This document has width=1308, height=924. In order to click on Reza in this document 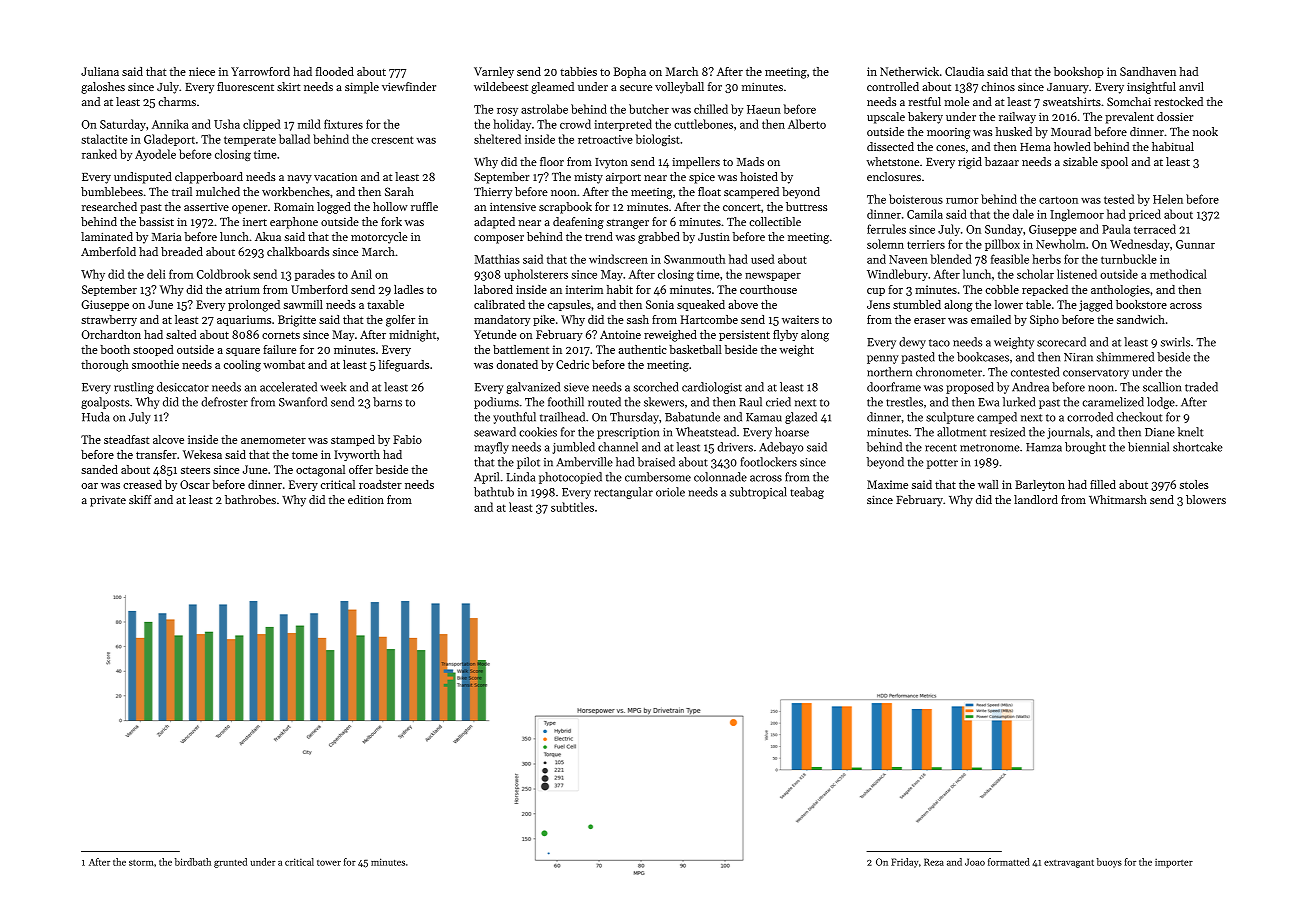, I will do `click(934, 862)`.
